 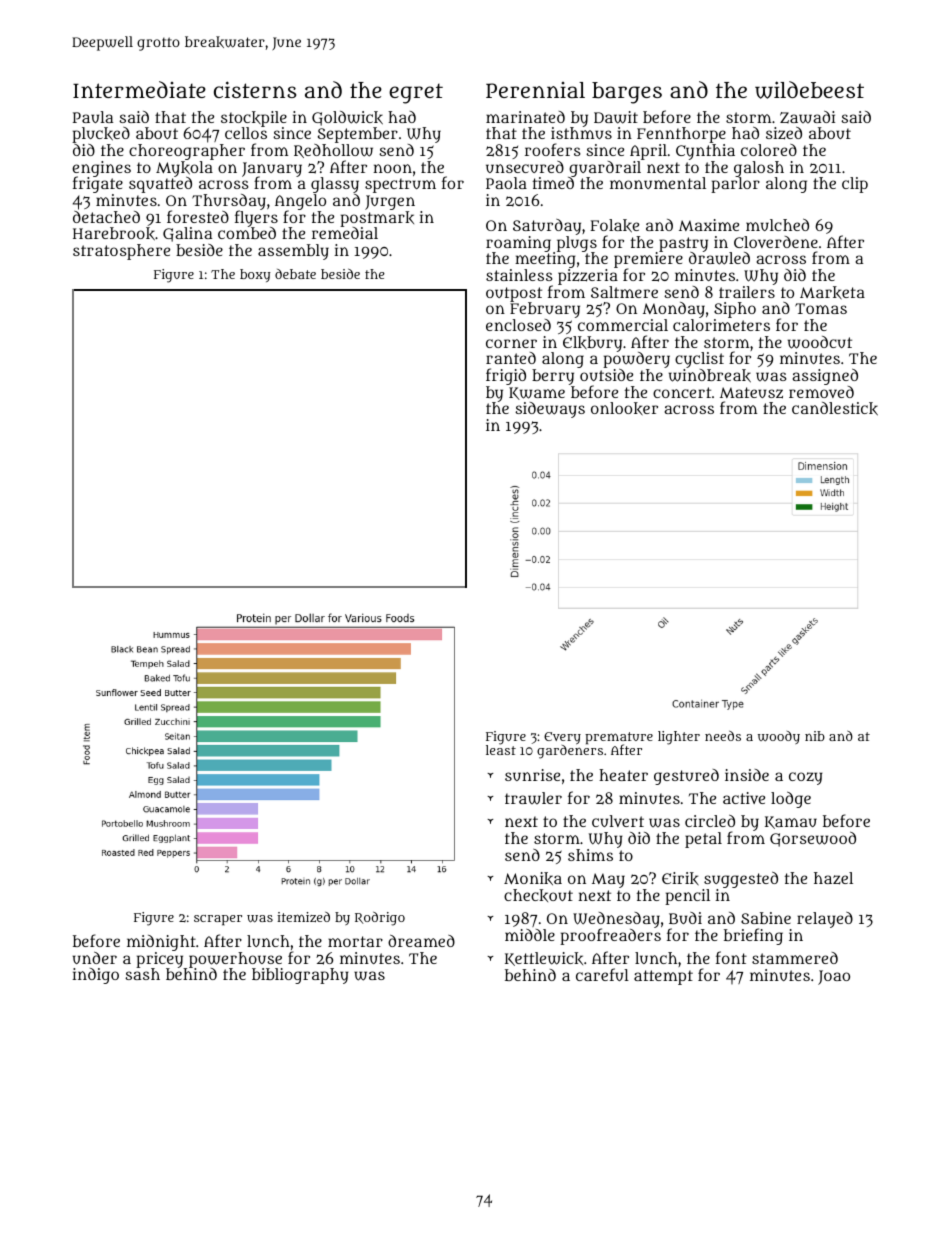 What do you see at coordinates (809, 90) in the page?
I see `wildebeest` at bounding box center [809, 90].
